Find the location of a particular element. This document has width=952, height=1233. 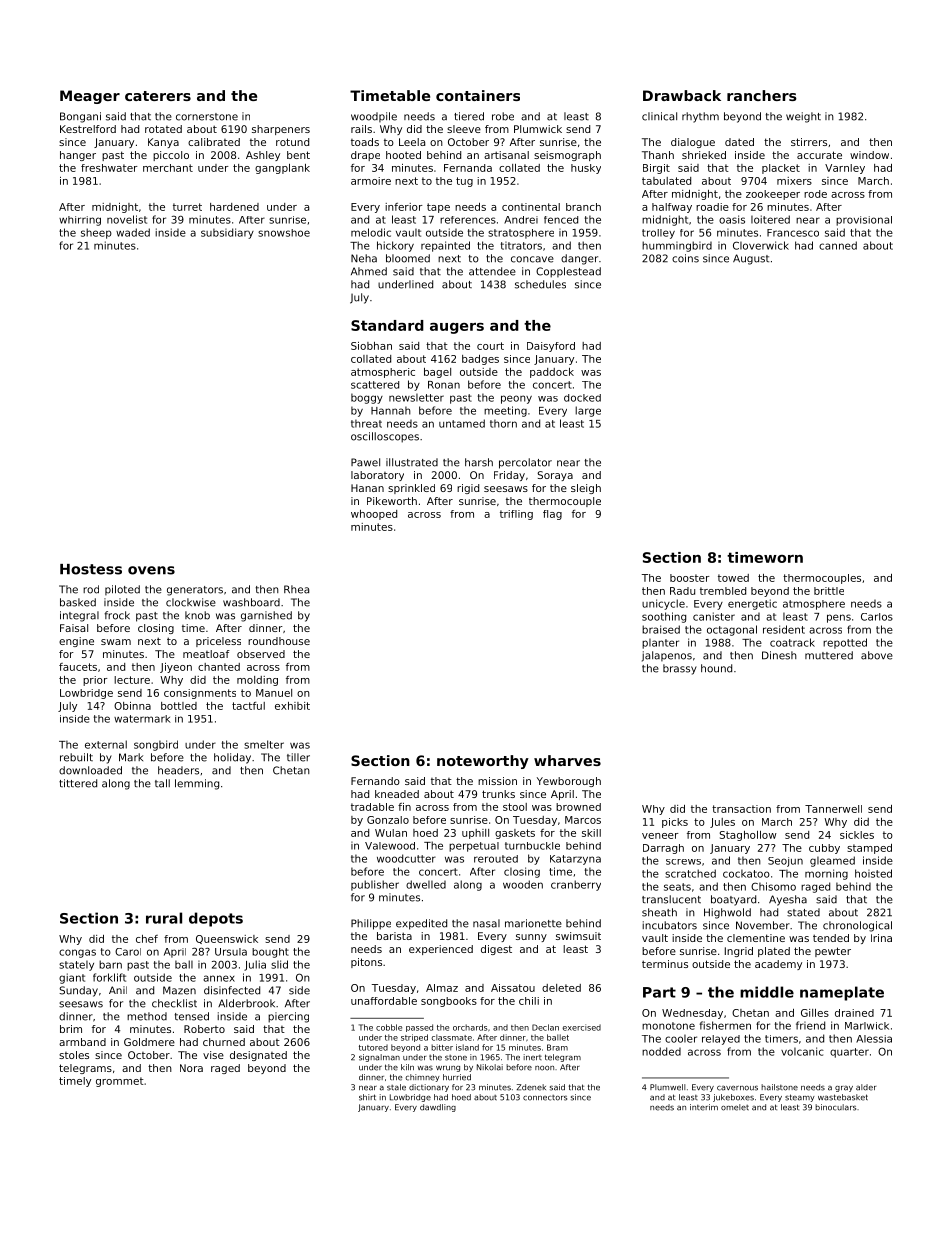

chimney is located at coordinates (423, 1078).
